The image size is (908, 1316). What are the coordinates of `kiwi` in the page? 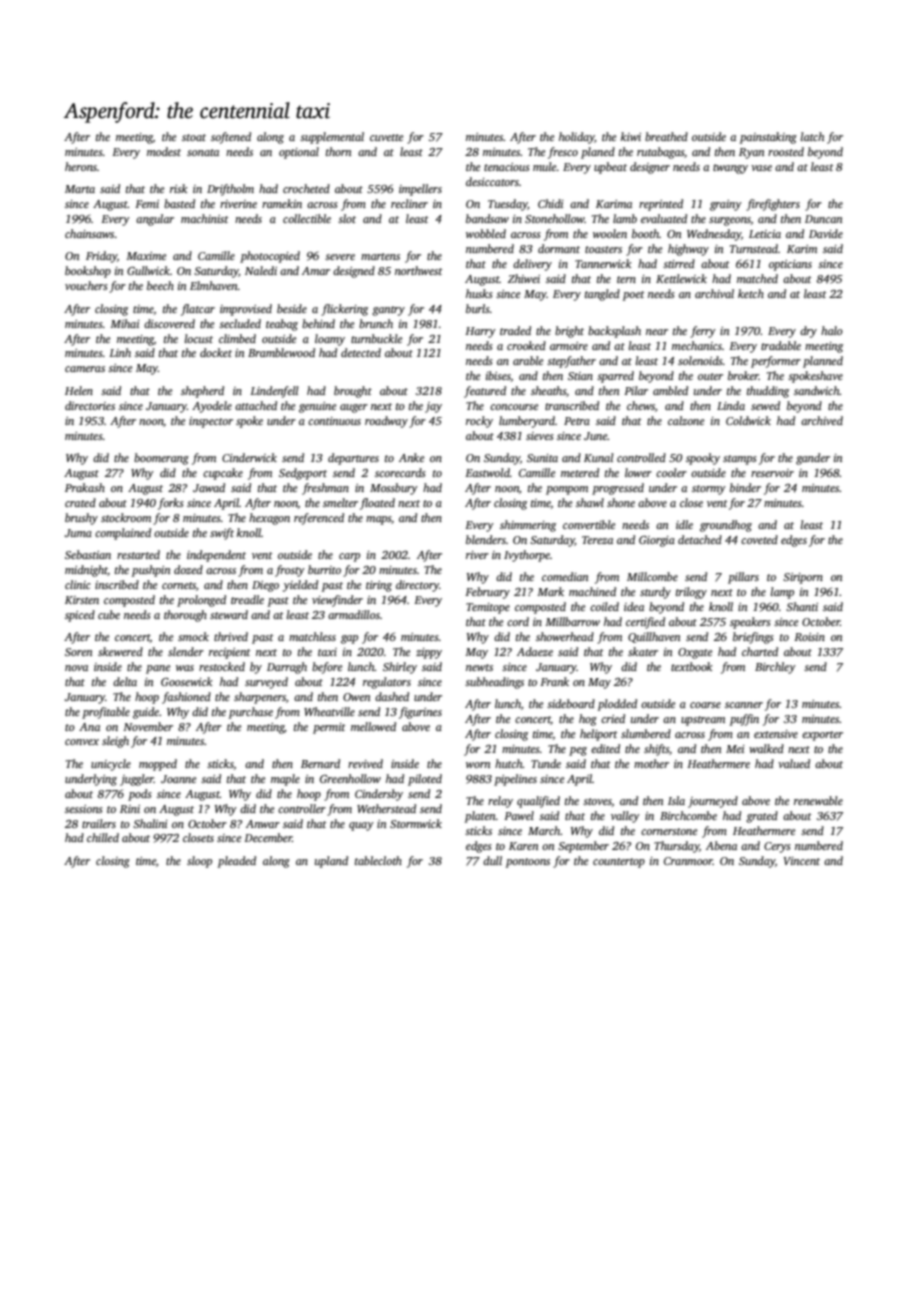 It's located at (631, 136).
